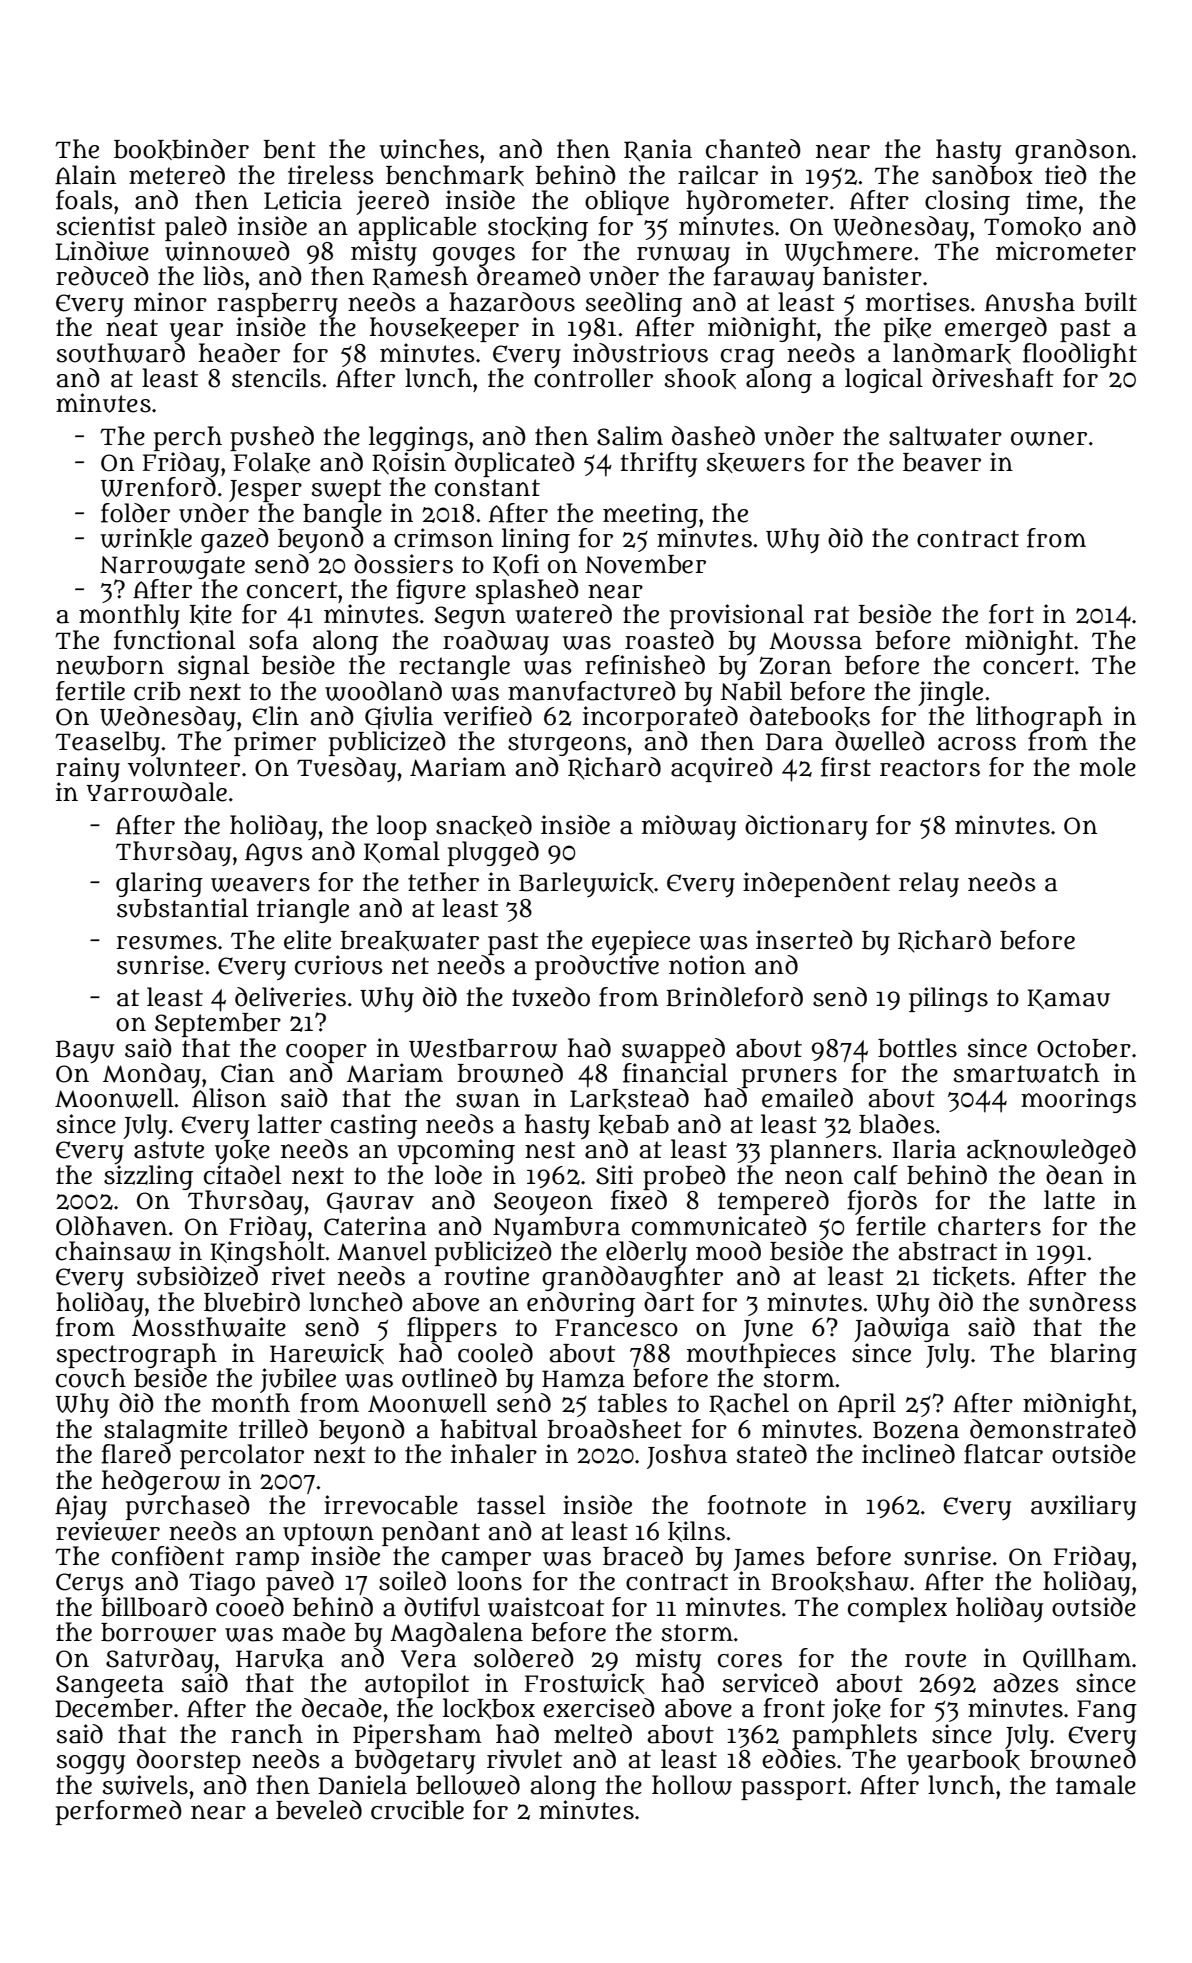  I want to click on swan, so click(488, 1100).
